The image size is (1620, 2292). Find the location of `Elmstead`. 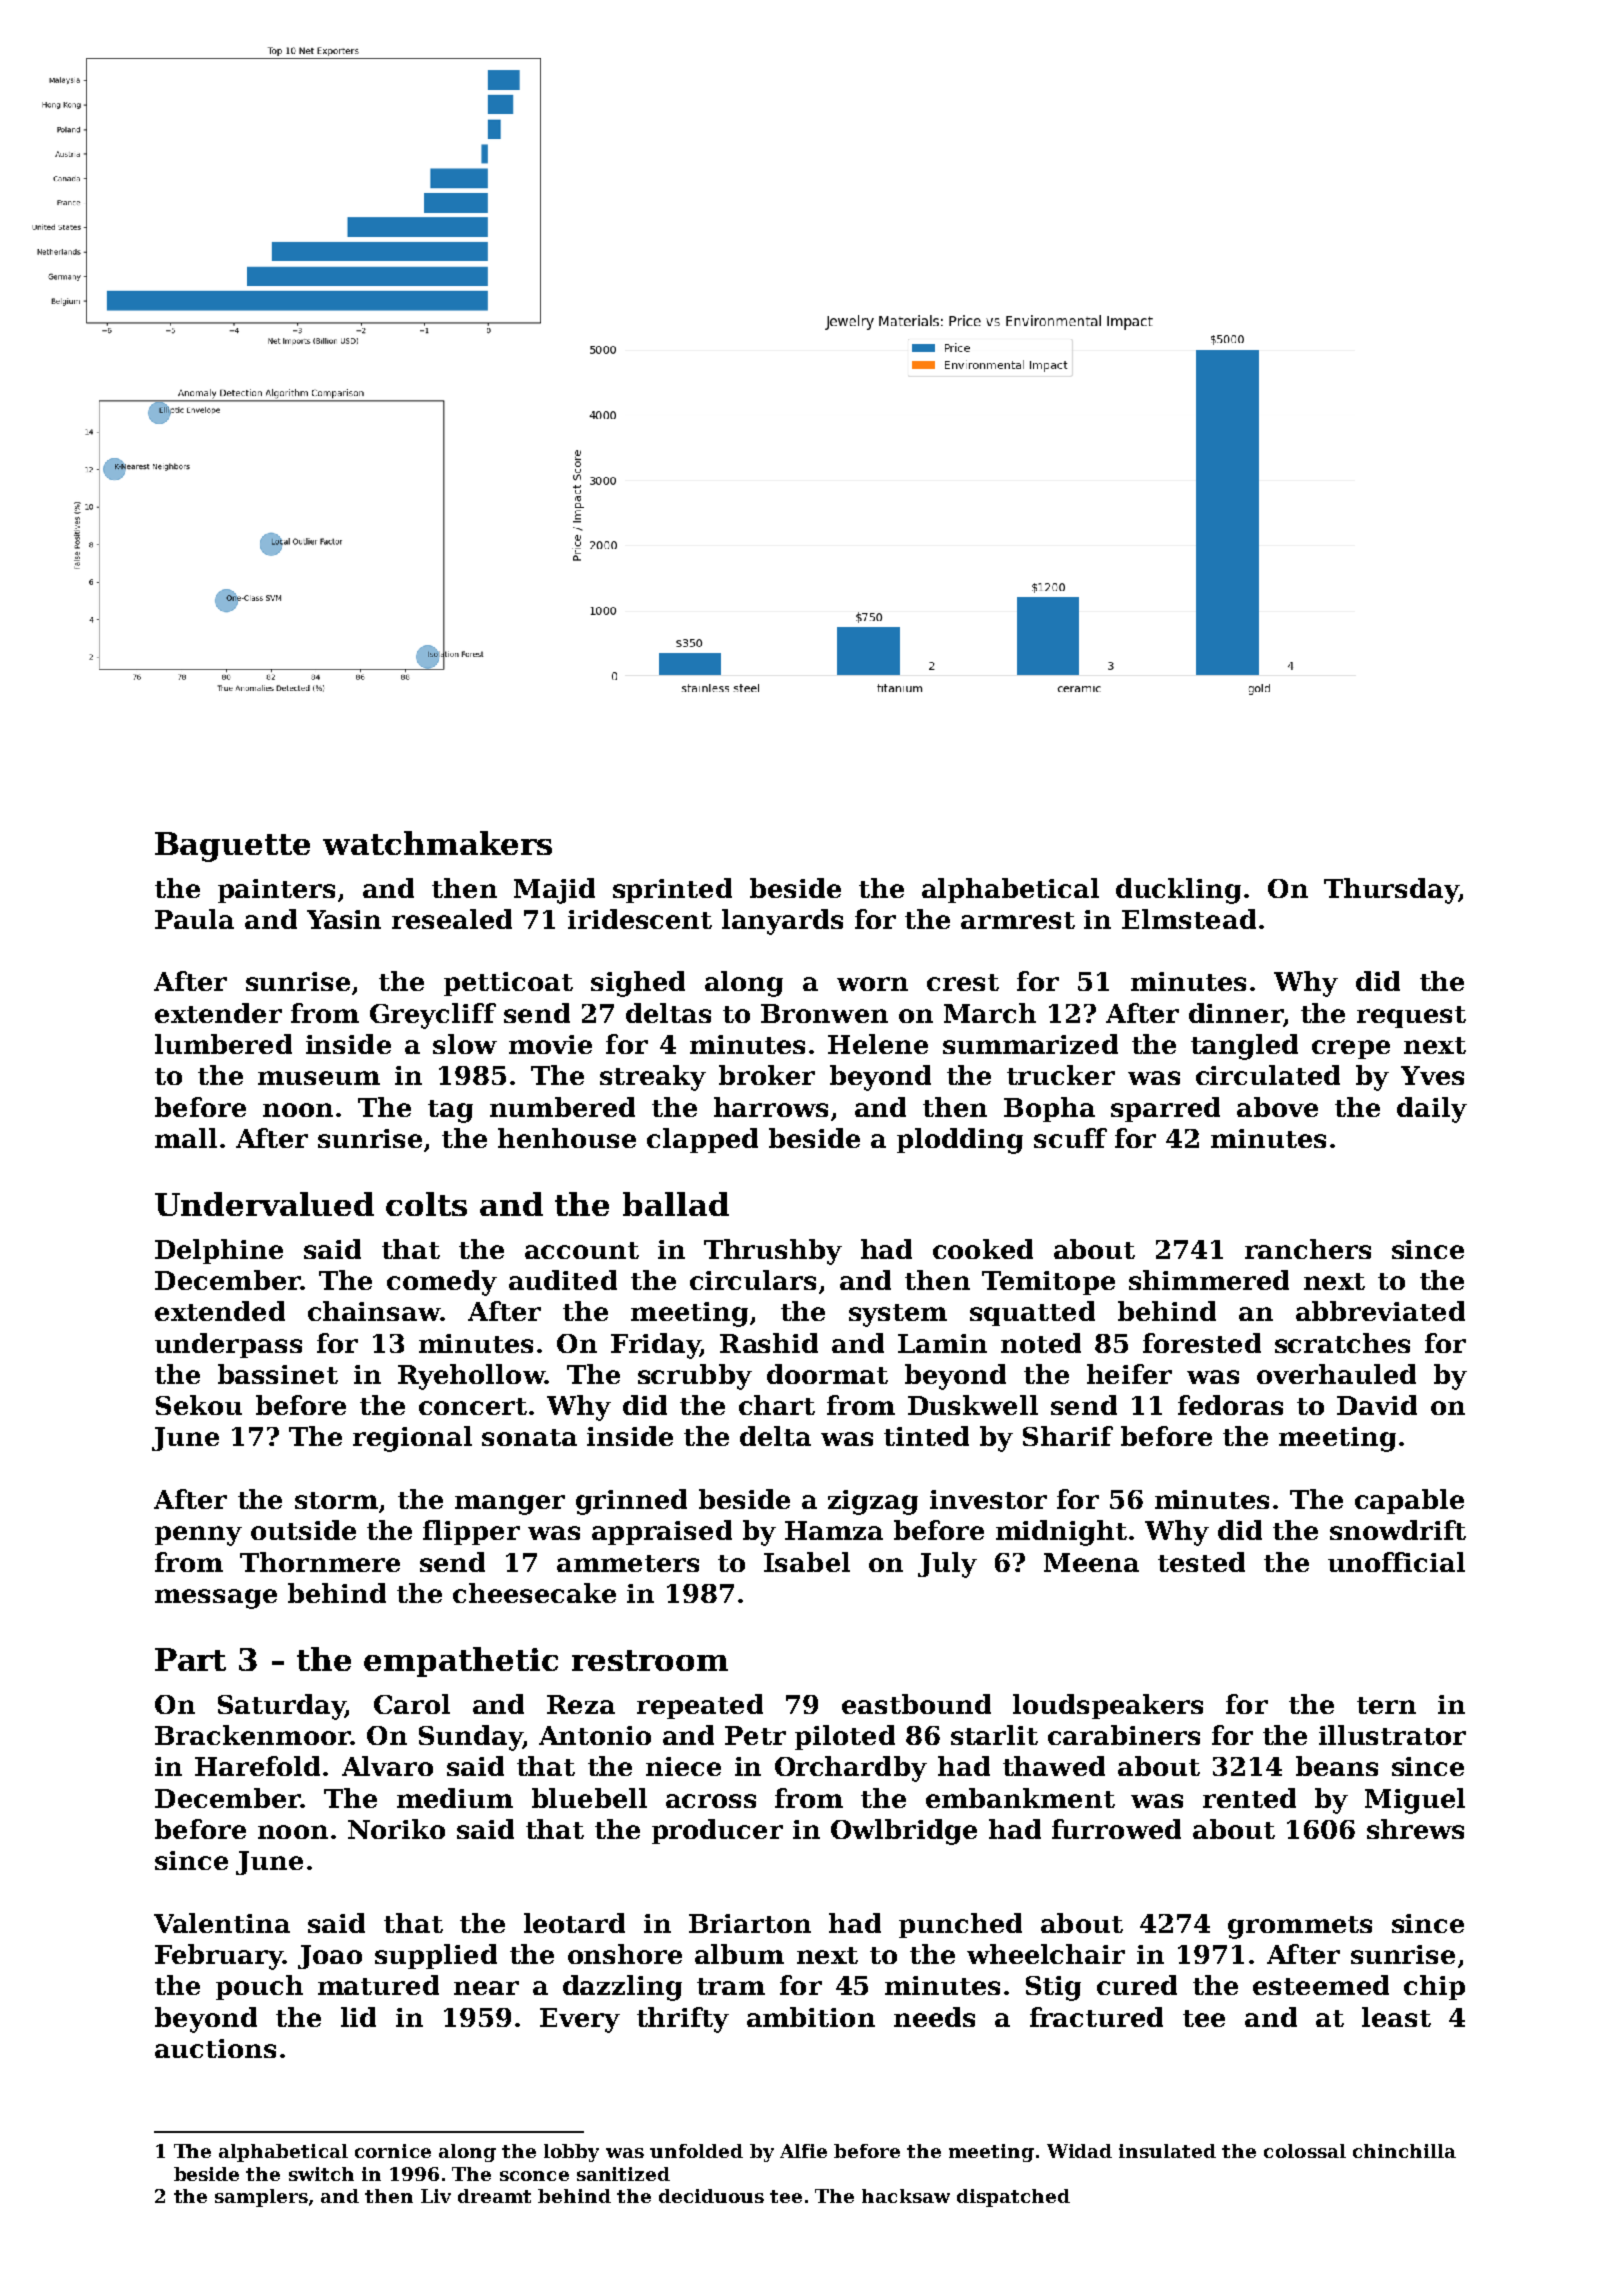

Elmstead is located at coordinates (1189, 919).
